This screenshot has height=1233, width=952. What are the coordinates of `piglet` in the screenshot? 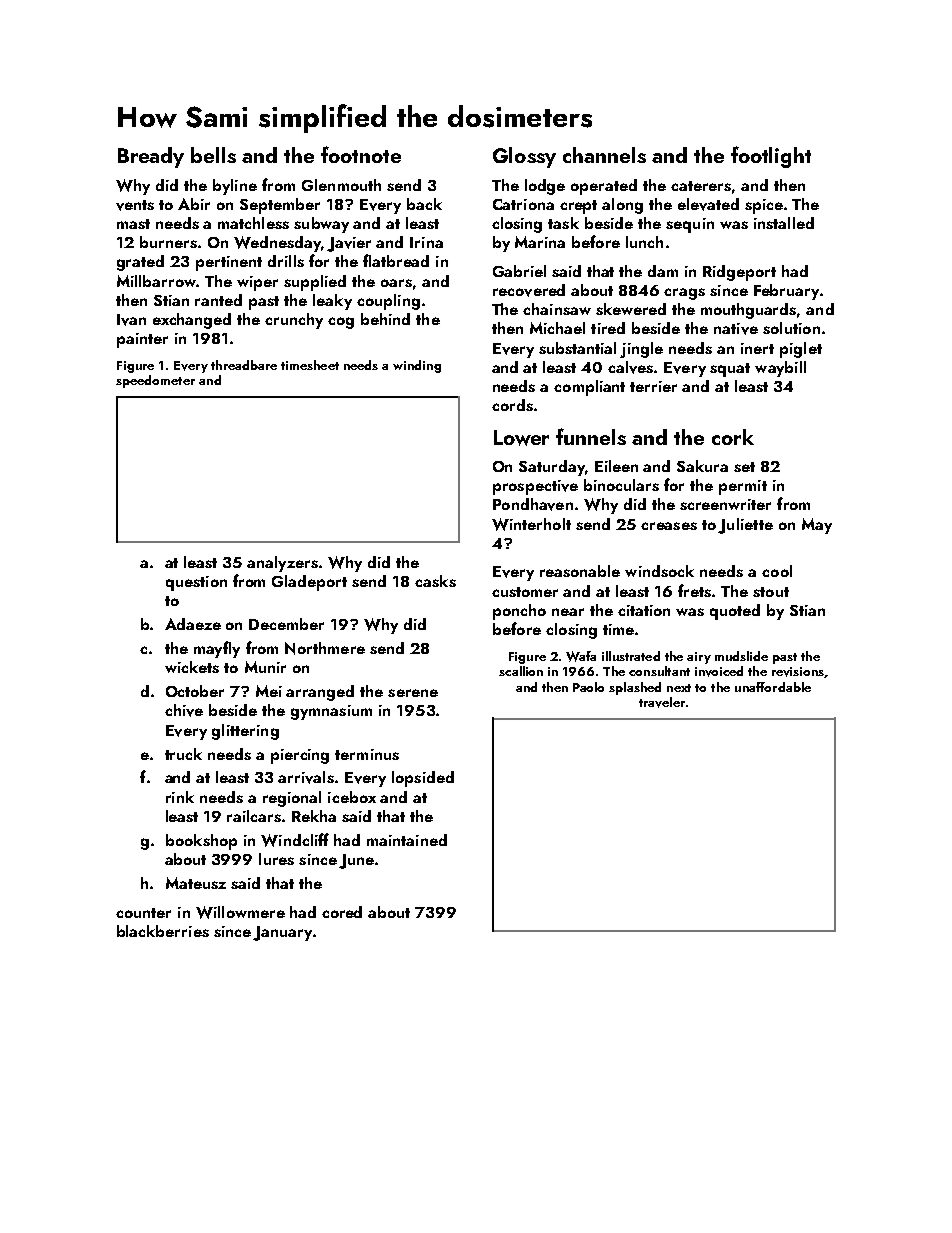 It's located at (801, 350).
